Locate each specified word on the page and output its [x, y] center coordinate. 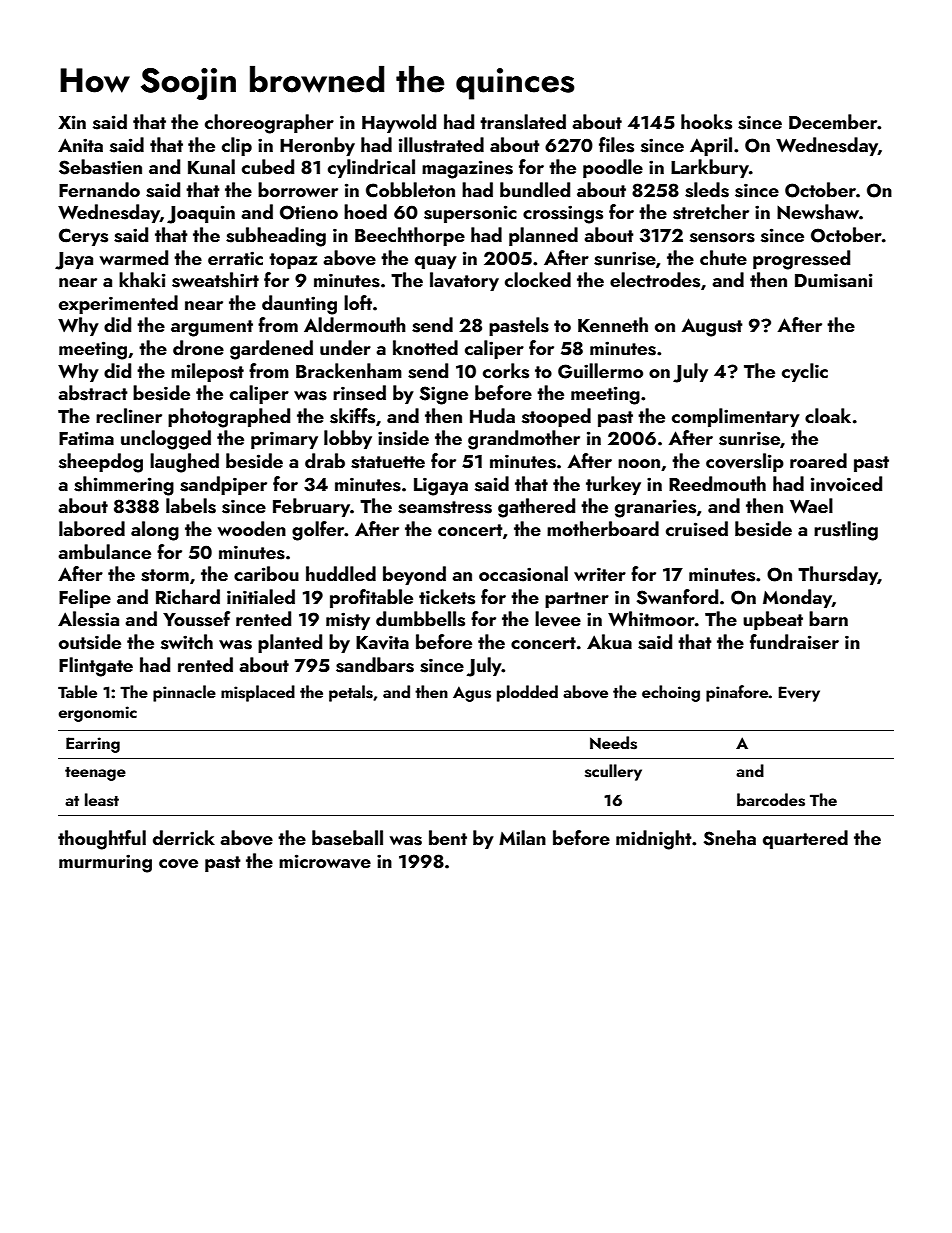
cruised [697, 529]
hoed [365, 211]
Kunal [211, 166]
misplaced [258, 693]
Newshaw [818, 212]
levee [558, 619]
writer [600, 574]
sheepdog [101, 463]
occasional [523, 574]
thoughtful [102, 840]
